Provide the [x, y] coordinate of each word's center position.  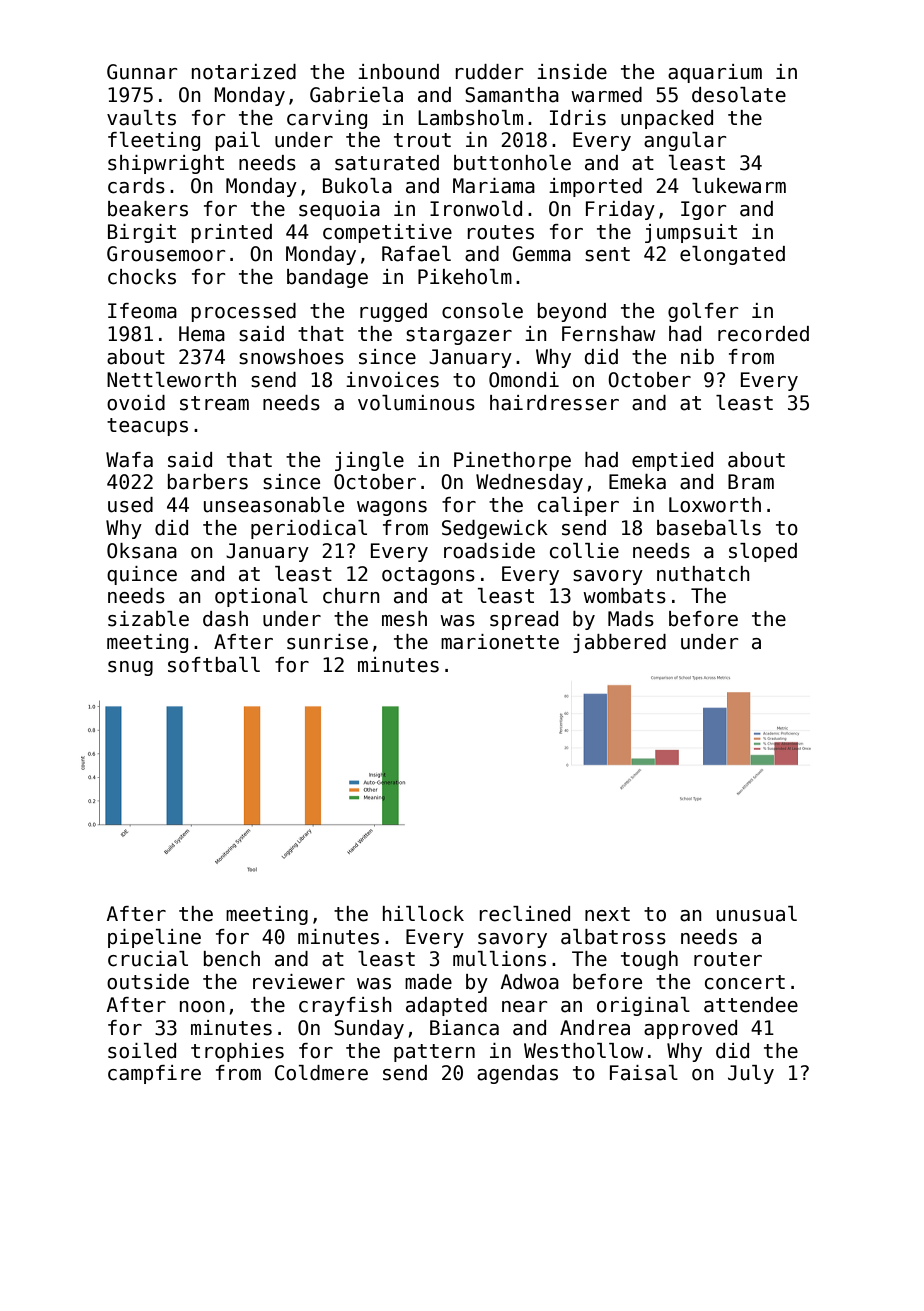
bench [232, 959]
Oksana [142, 551]
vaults [141, 118]
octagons [428, 576]
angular [685, 141]
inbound [398, 72]
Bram [751, 482]
